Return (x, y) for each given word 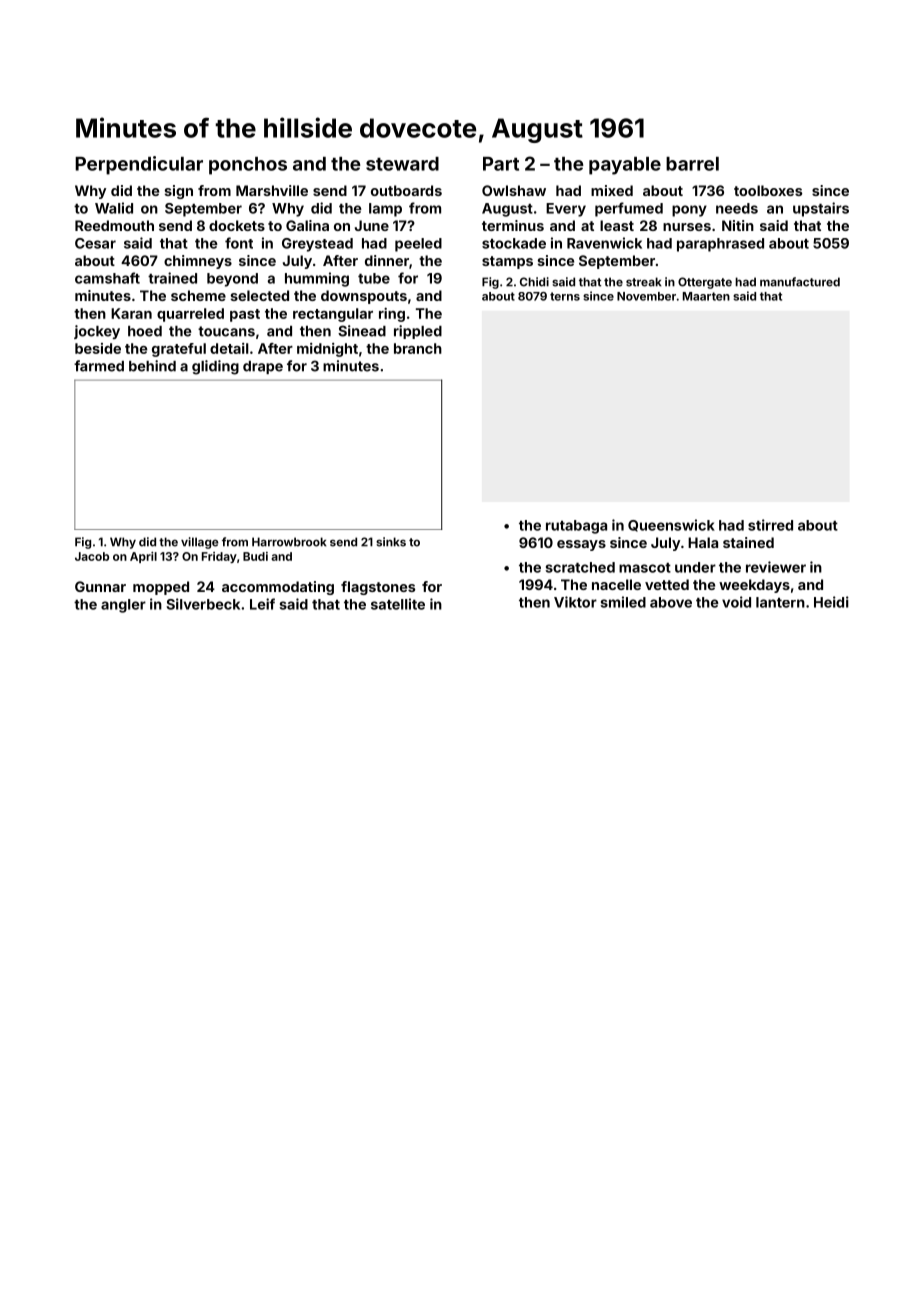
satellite (398, 604)
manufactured (800, 282)
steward (402, 164)
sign (179, 192)
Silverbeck (203, 604)
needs (737, 208)
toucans (226, 331)
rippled (418, 332)
